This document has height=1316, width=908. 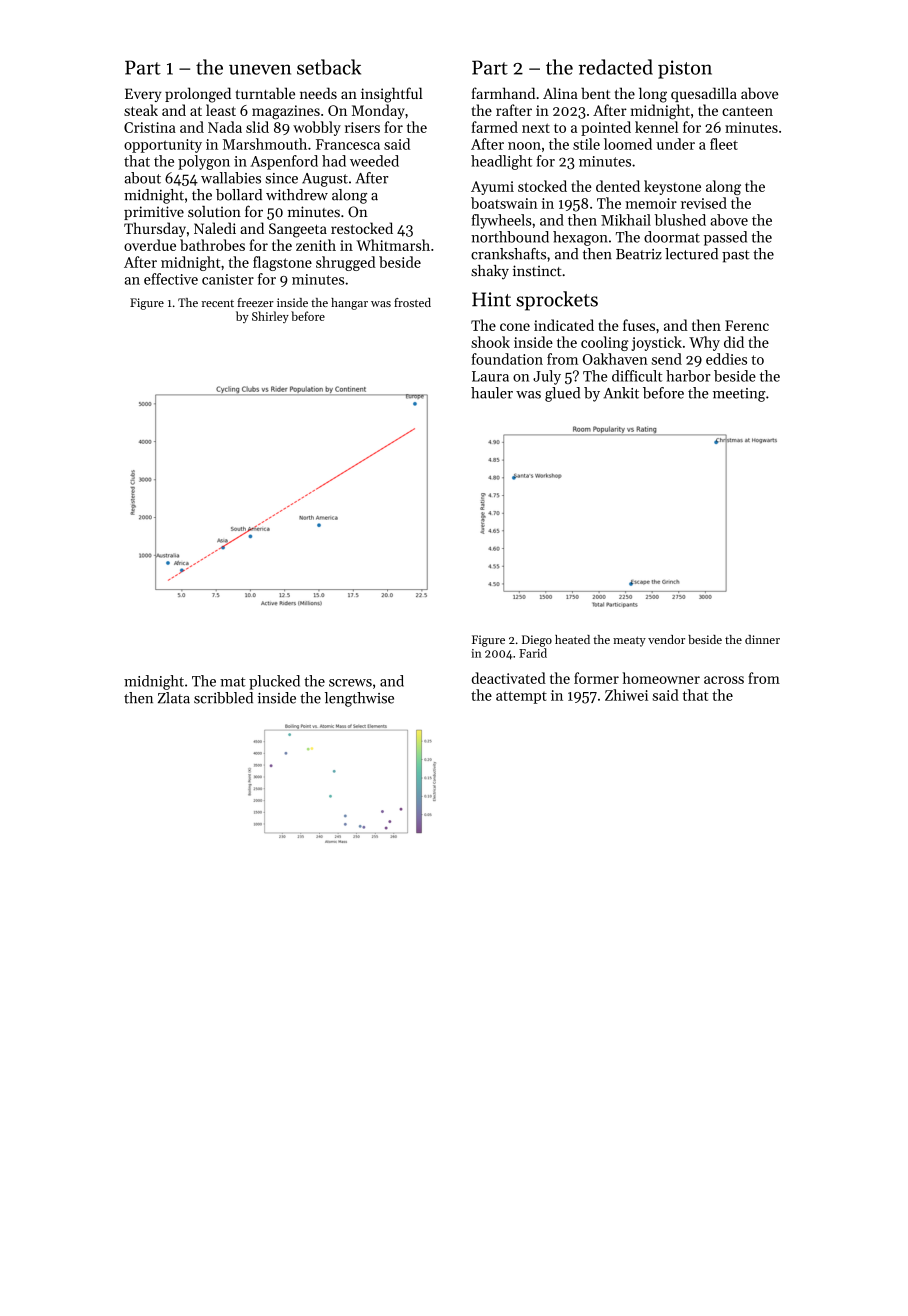 What do you see at coordinates (596, 678) in the document?
I see `former` at bounding box center [596, 678].
